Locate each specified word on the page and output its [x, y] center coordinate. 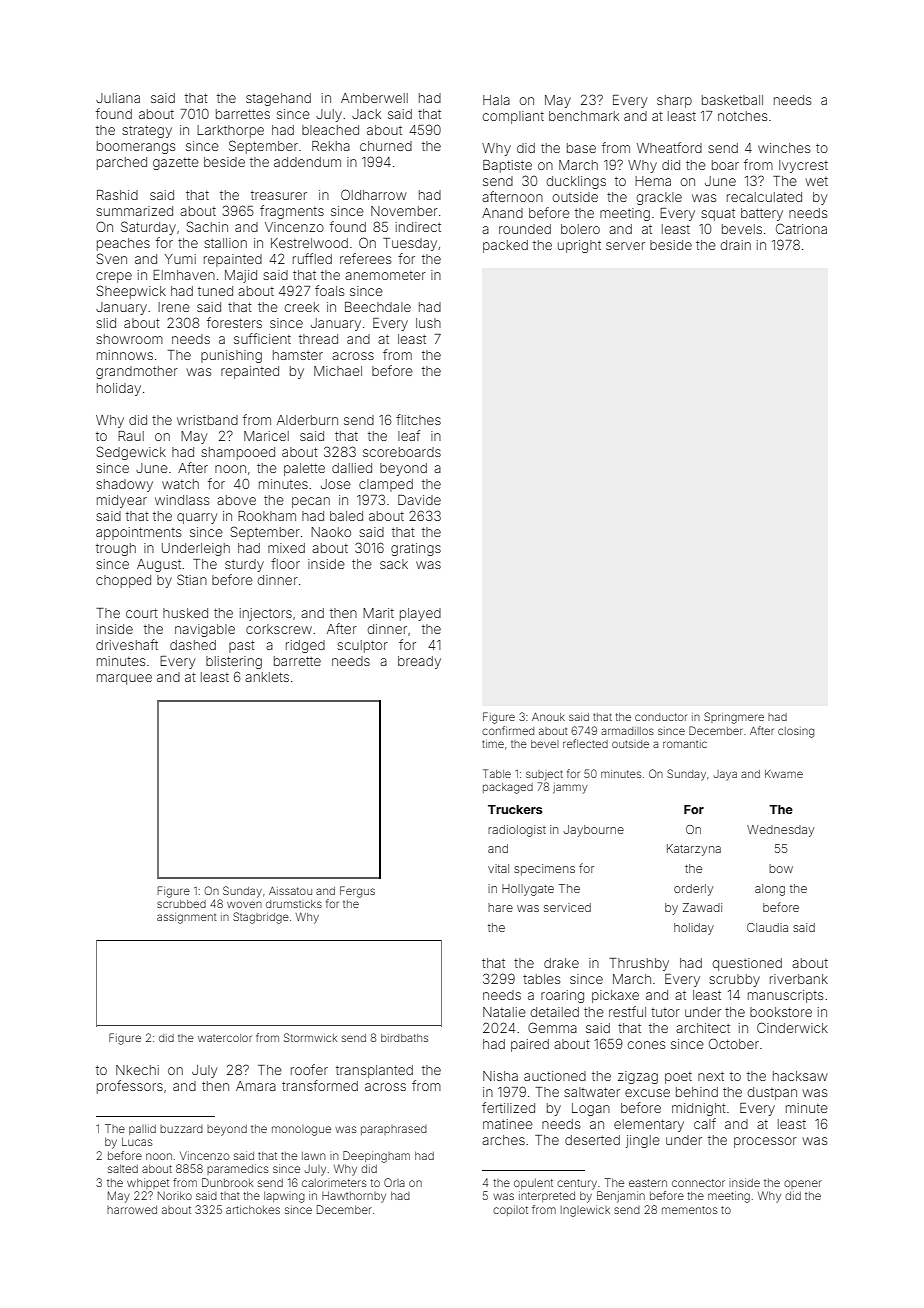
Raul [131, 436]
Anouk [548, 717]
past [242, 646]
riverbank [799, 979]
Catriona [801, 228]
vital [498, 868]
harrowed [132, 1209]
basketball [732, 100]
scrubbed [181, 904]
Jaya [725, 775]
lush [428, 323]
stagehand [278, 99]
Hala [496, 100]
